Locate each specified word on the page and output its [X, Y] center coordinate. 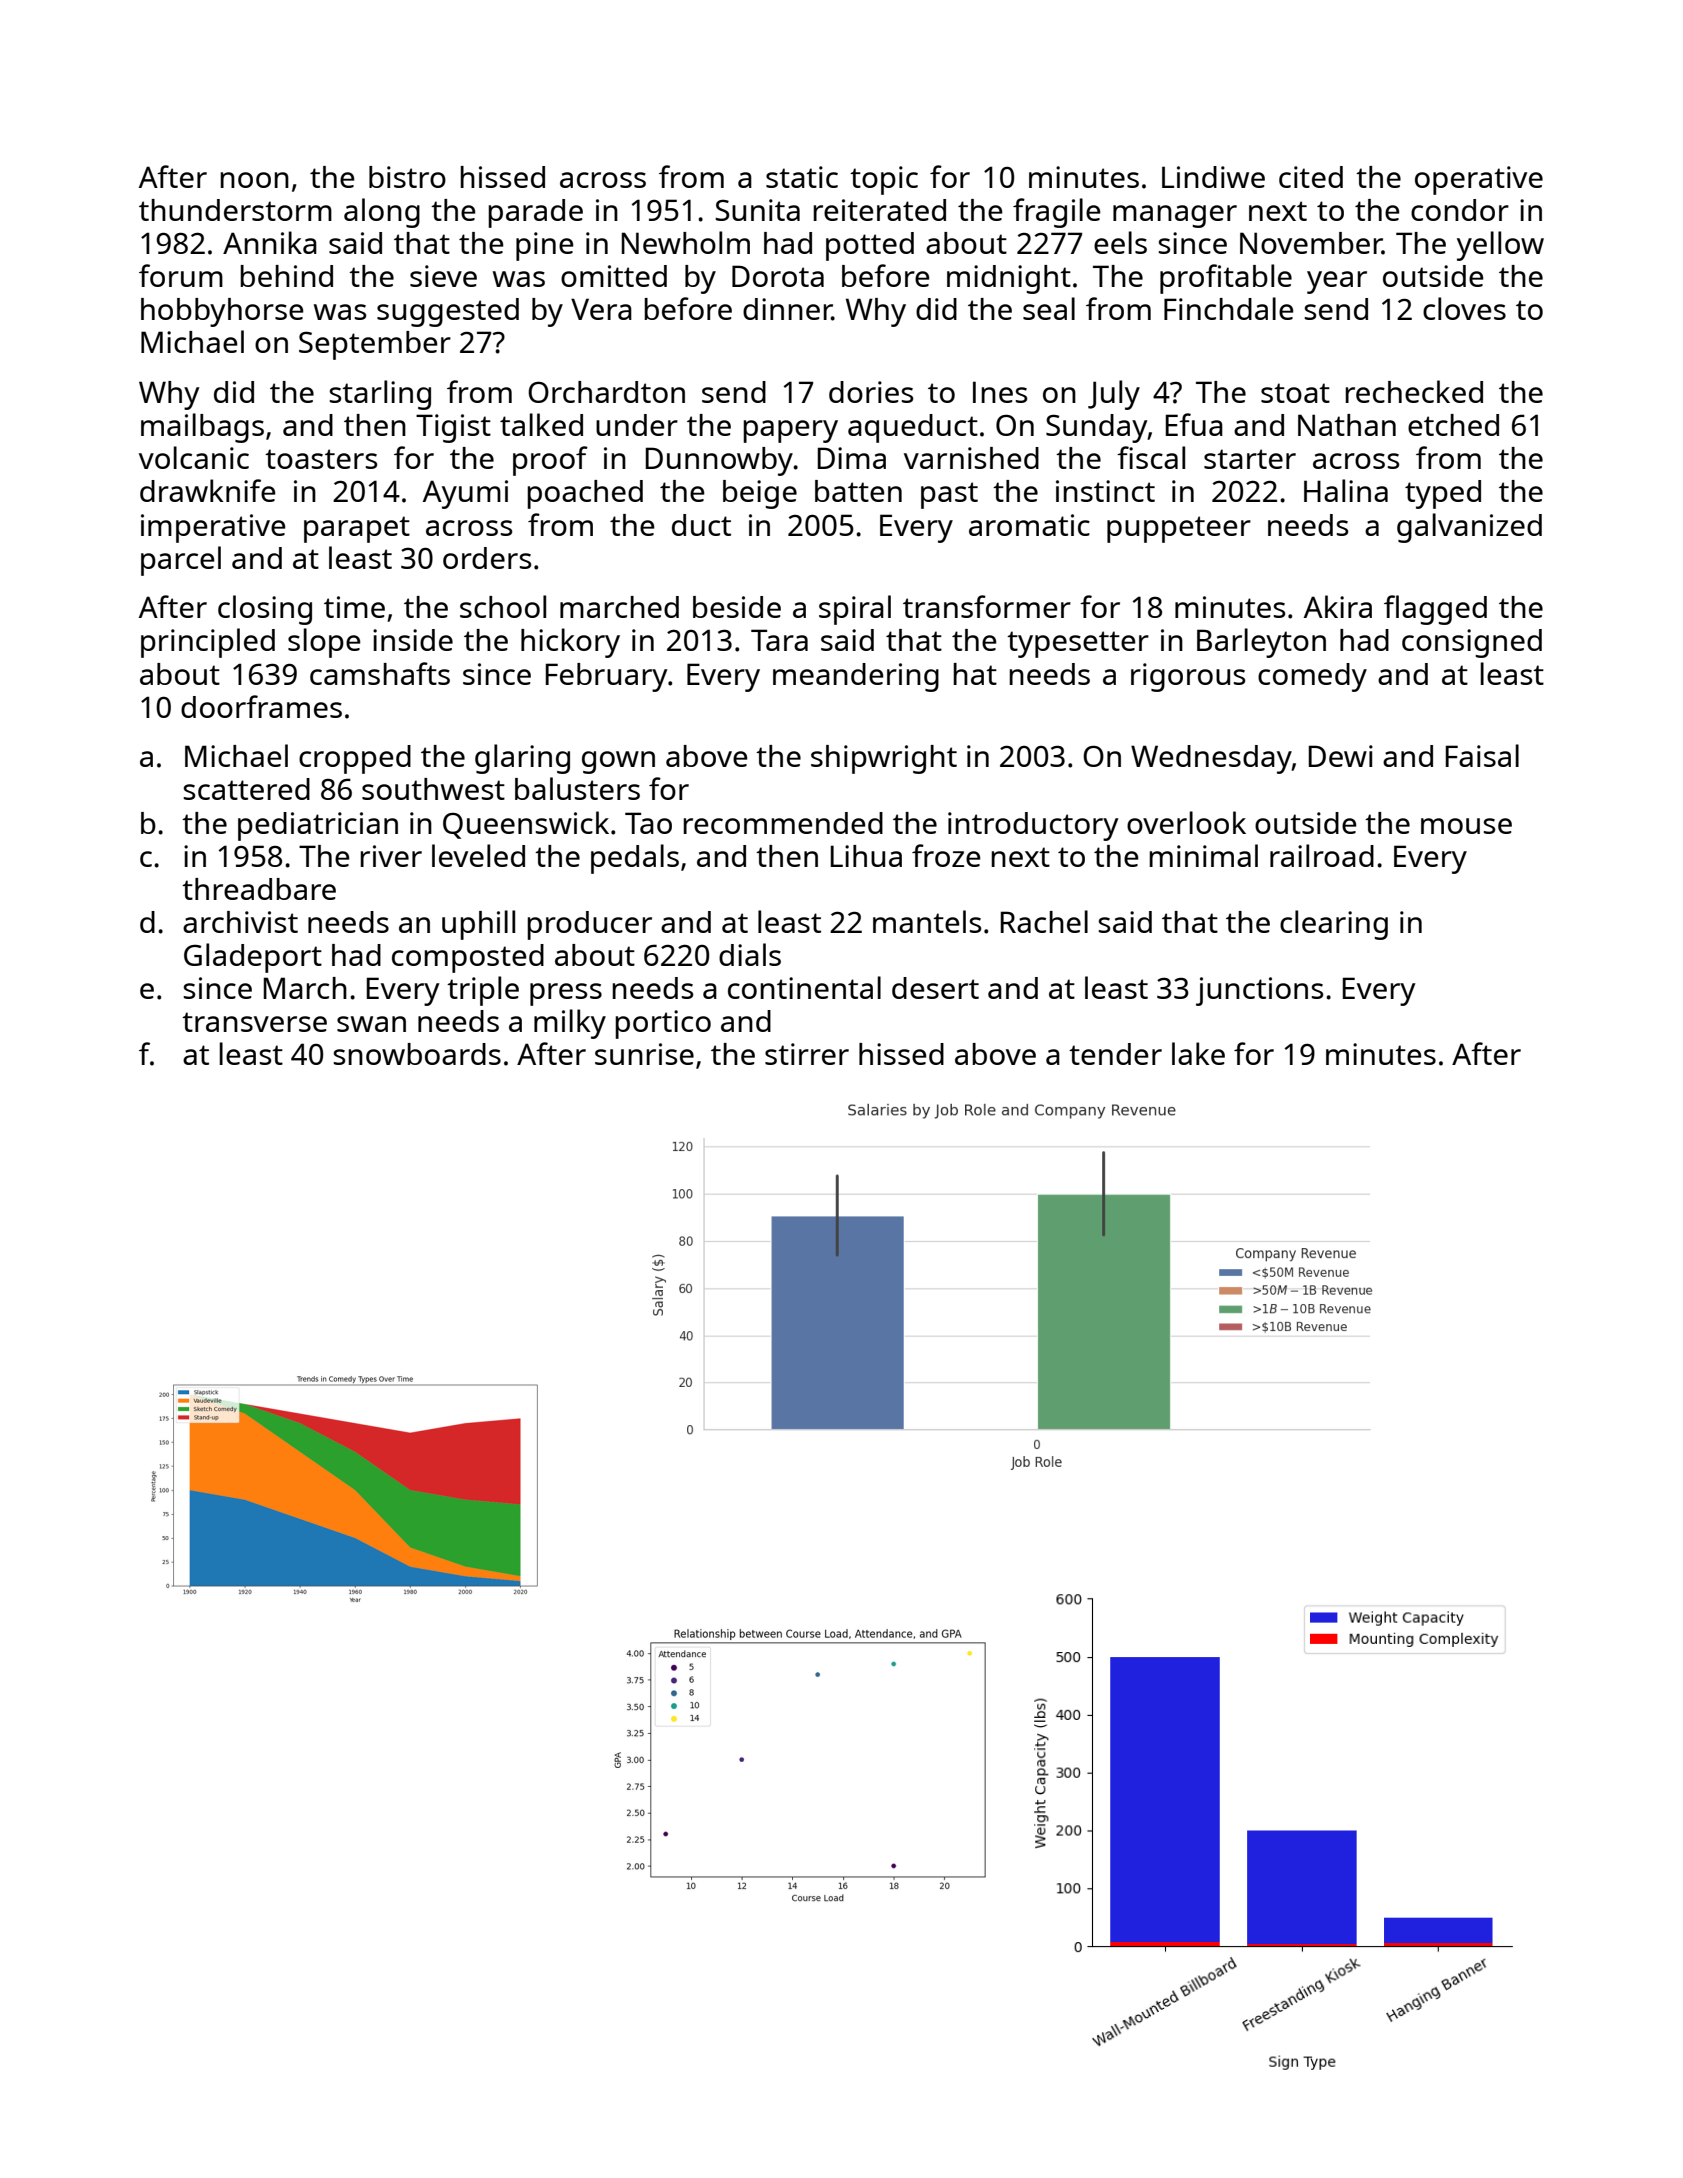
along [382, 213]
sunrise [644, 1054]
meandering [856, 677]
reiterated [879, 210]
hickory [570, 643]
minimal [1203, 855]
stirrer [807, 1054]
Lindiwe [1213, 177]
